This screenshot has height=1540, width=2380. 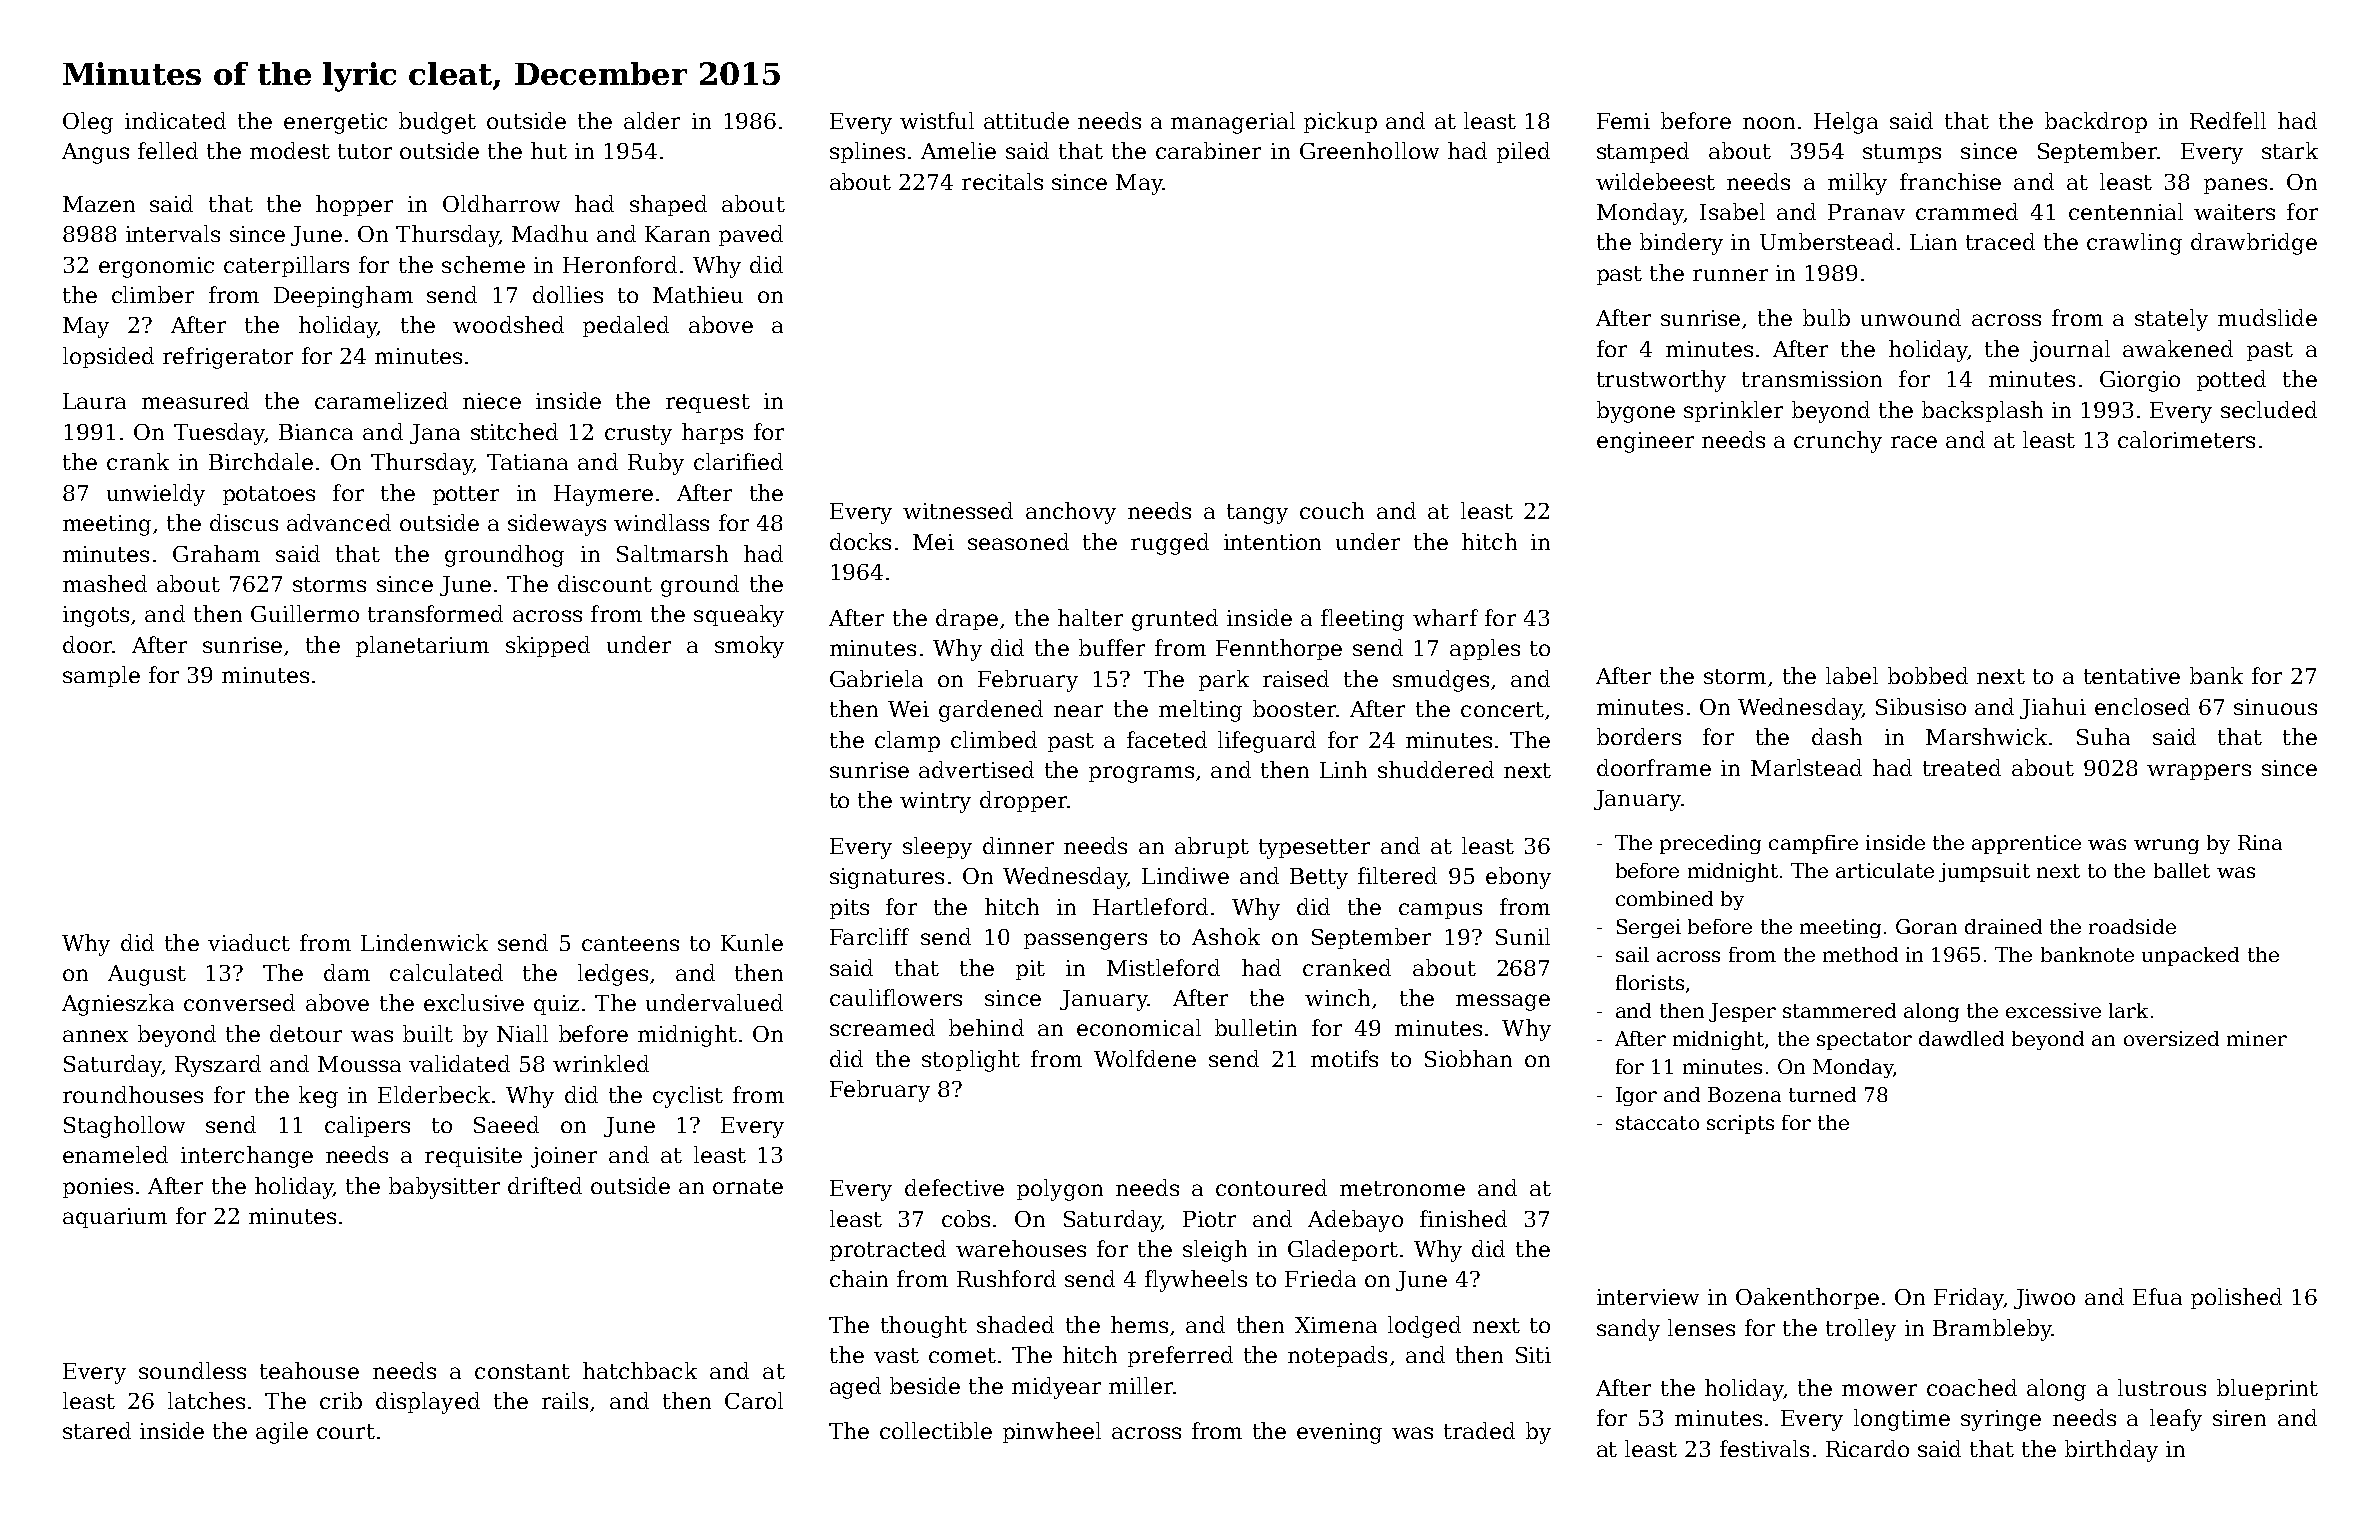 What do you see at coordinates (2228, 120) in the screenshot?
I see `Redfell` at bounding box center [2228, 120].
